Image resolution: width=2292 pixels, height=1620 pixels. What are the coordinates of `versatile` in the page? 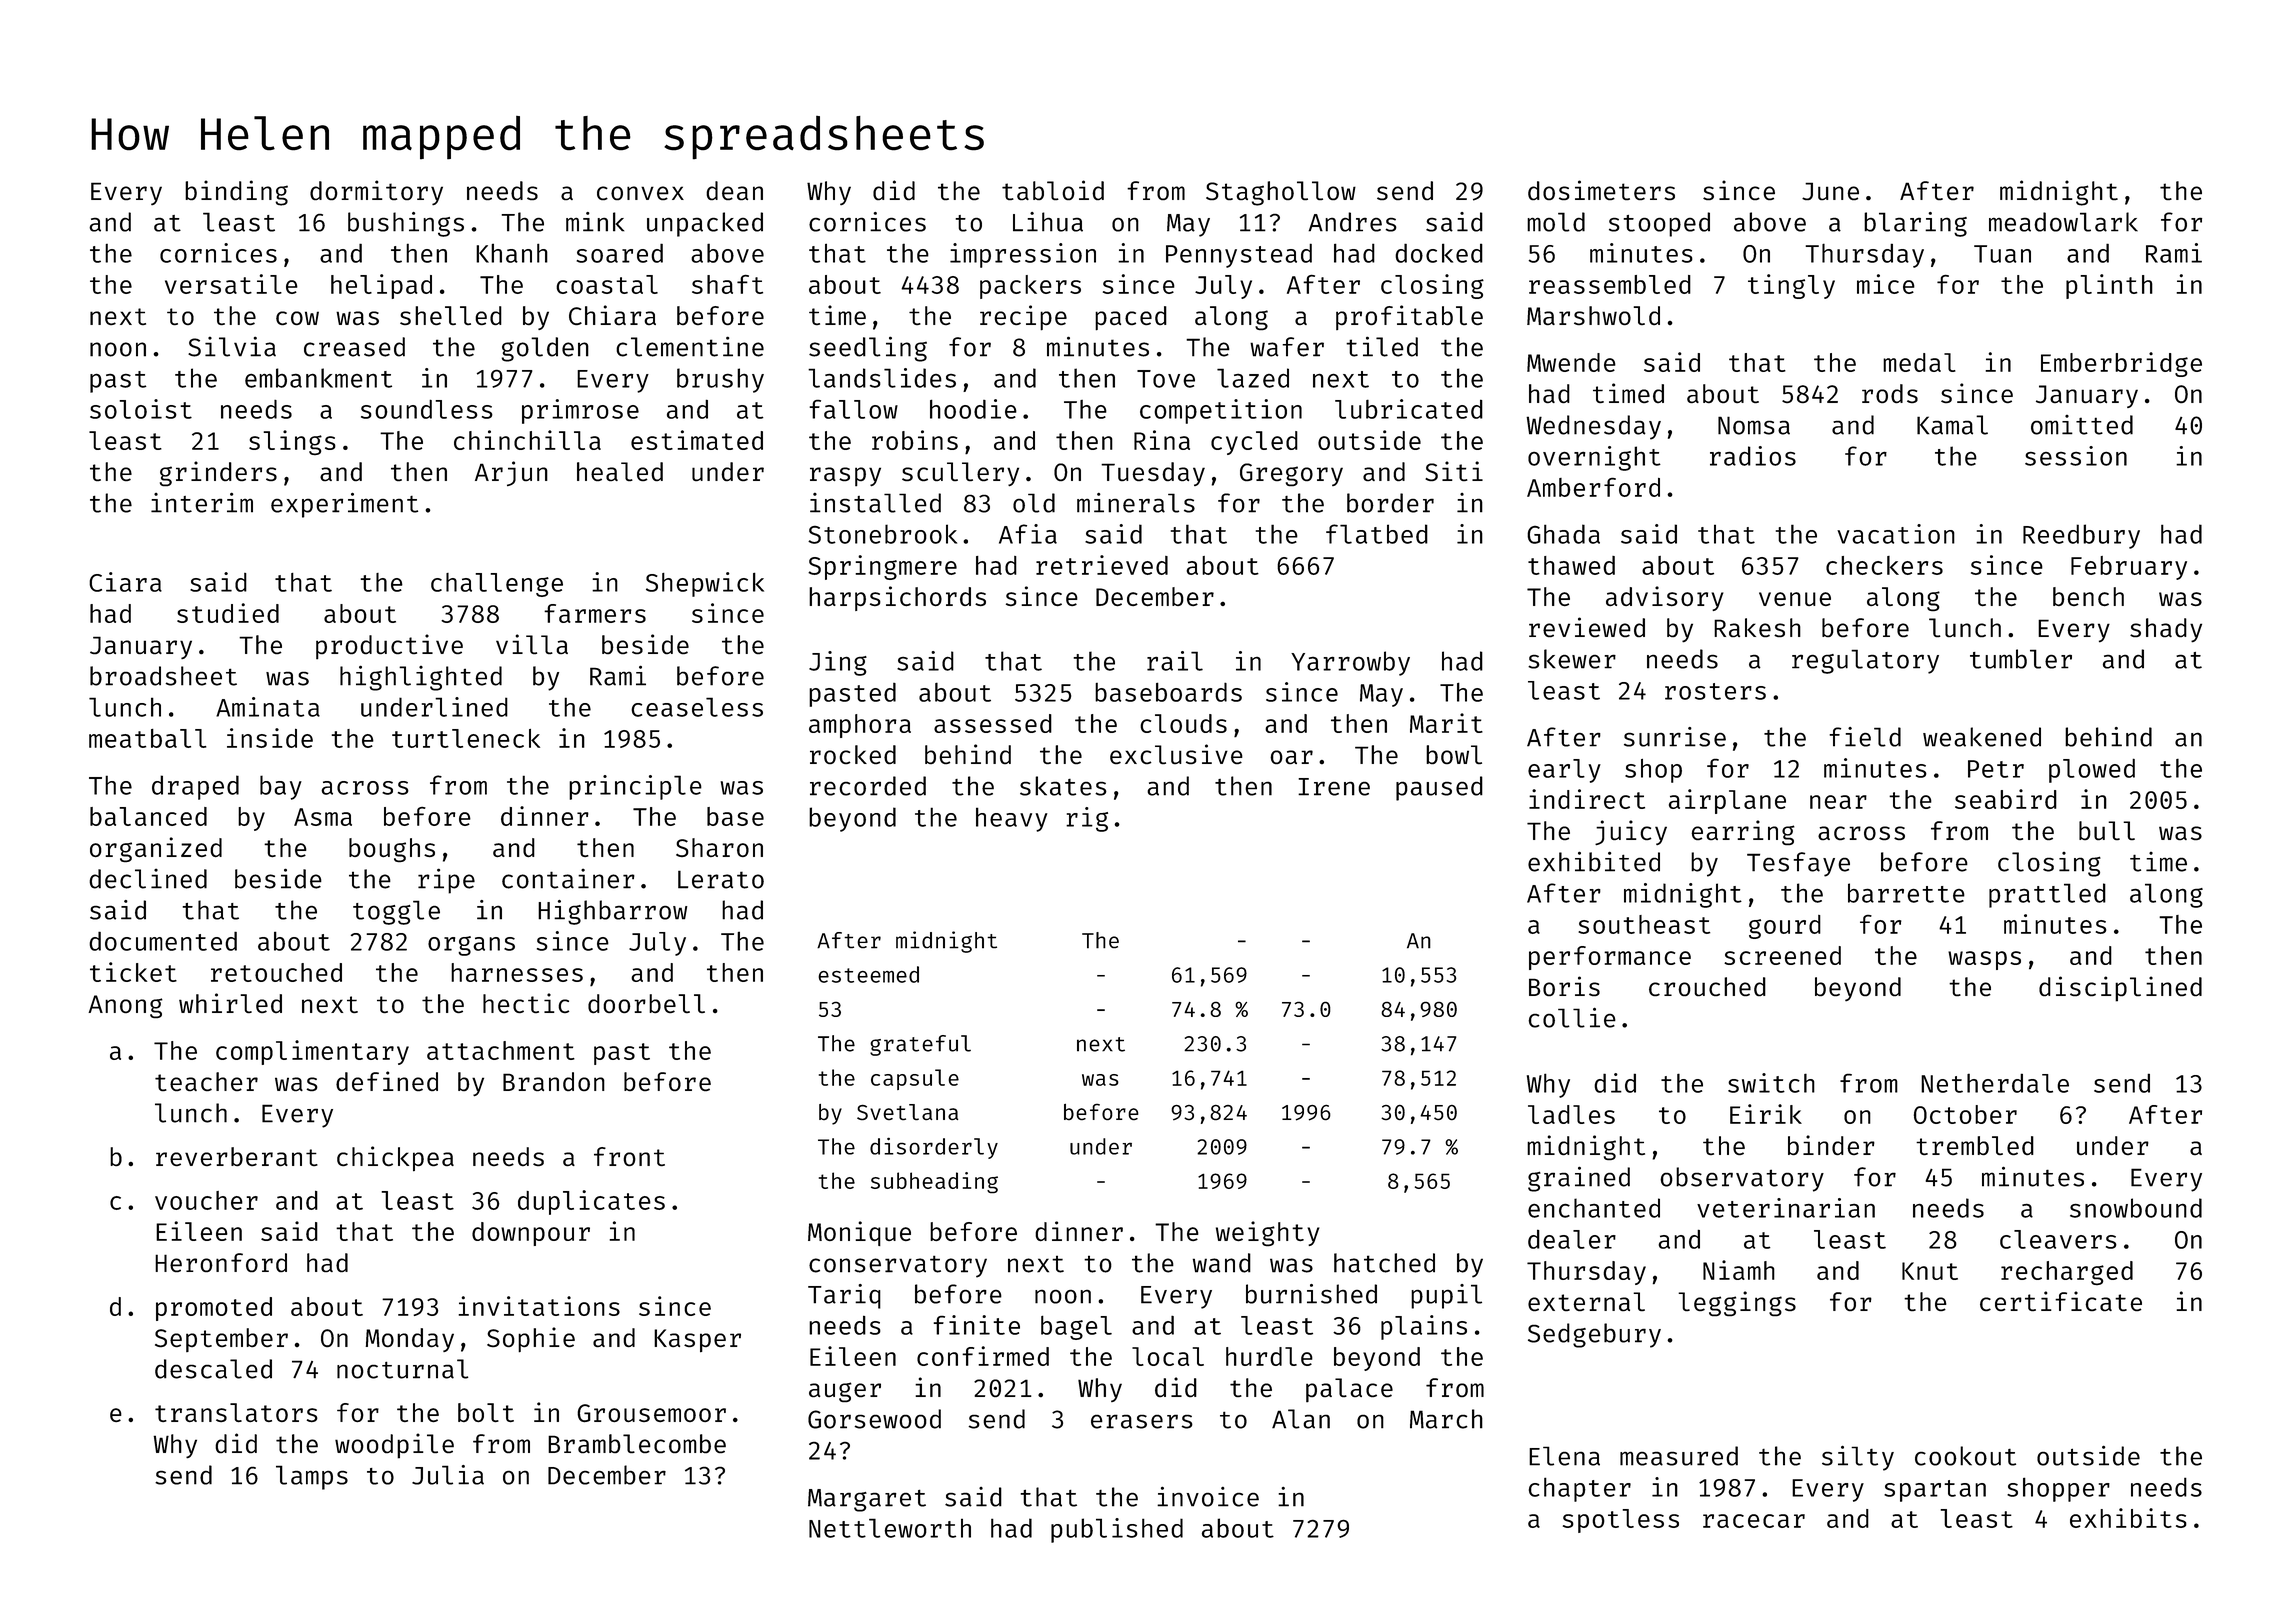 It's located at (231, 284).
